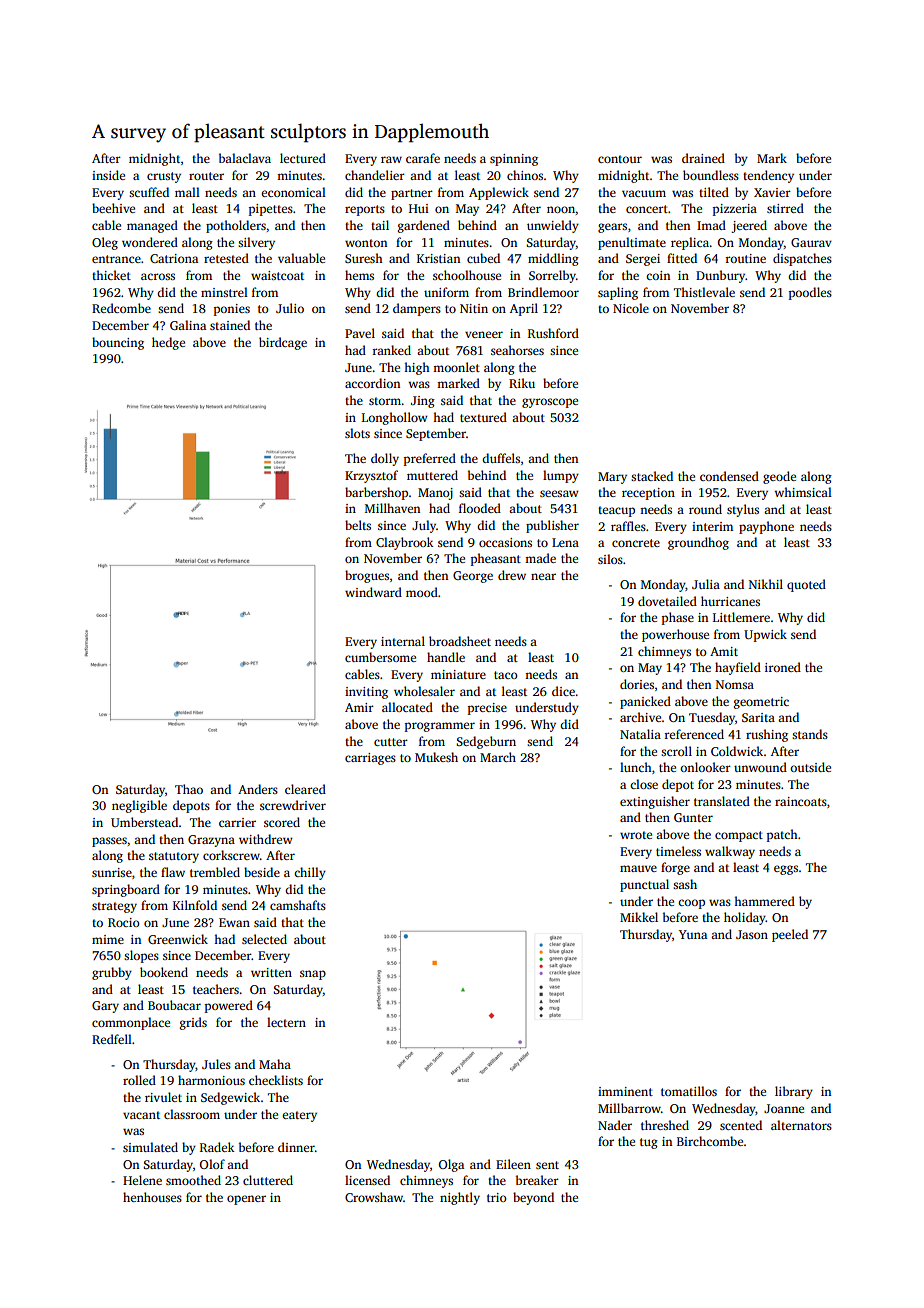 This screenshot has height=1308, width=924. Describe the element at coordinates (752, 934) in the screenshot. I see `Jason` at that location.
